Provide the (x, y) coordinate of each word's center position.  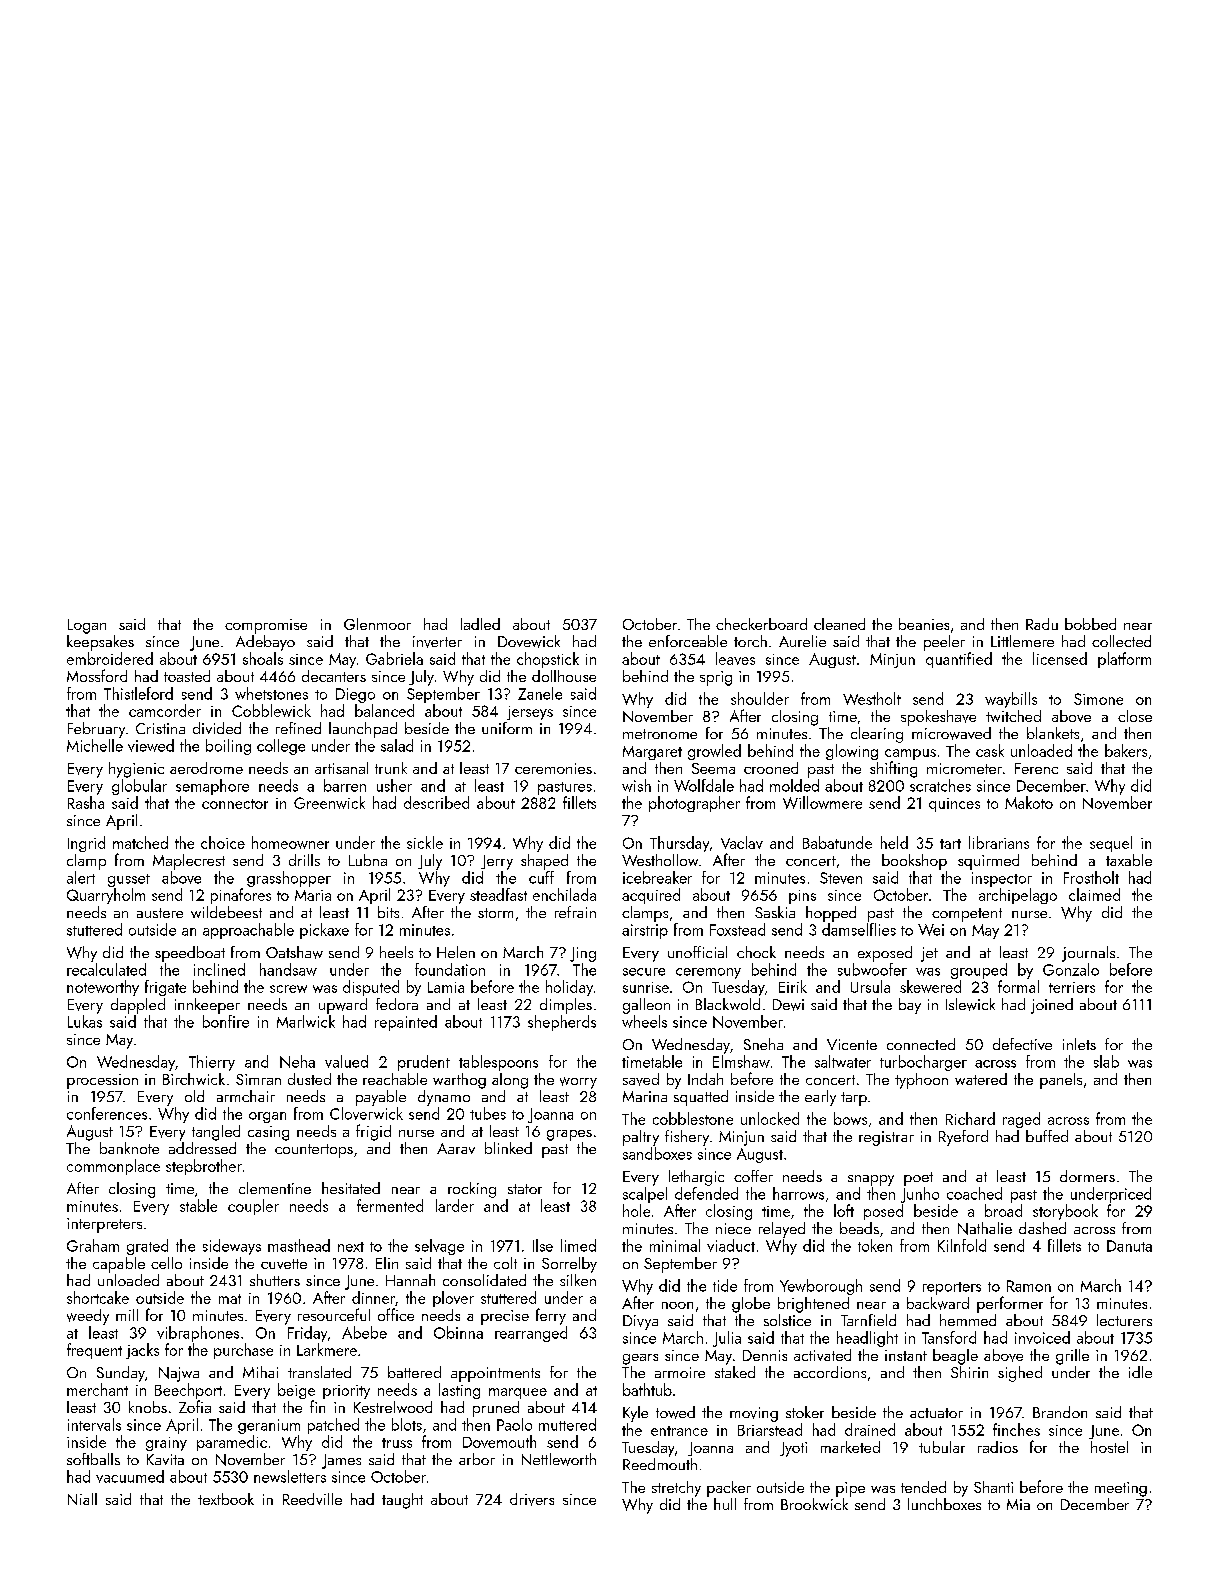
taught (402, 1501)
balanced (384, 710)
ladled (480, 624)
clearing (877, 735)
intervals (94, 1424)
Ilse (543, 1245)
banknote (129, 1148)
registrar (886, 1138)
